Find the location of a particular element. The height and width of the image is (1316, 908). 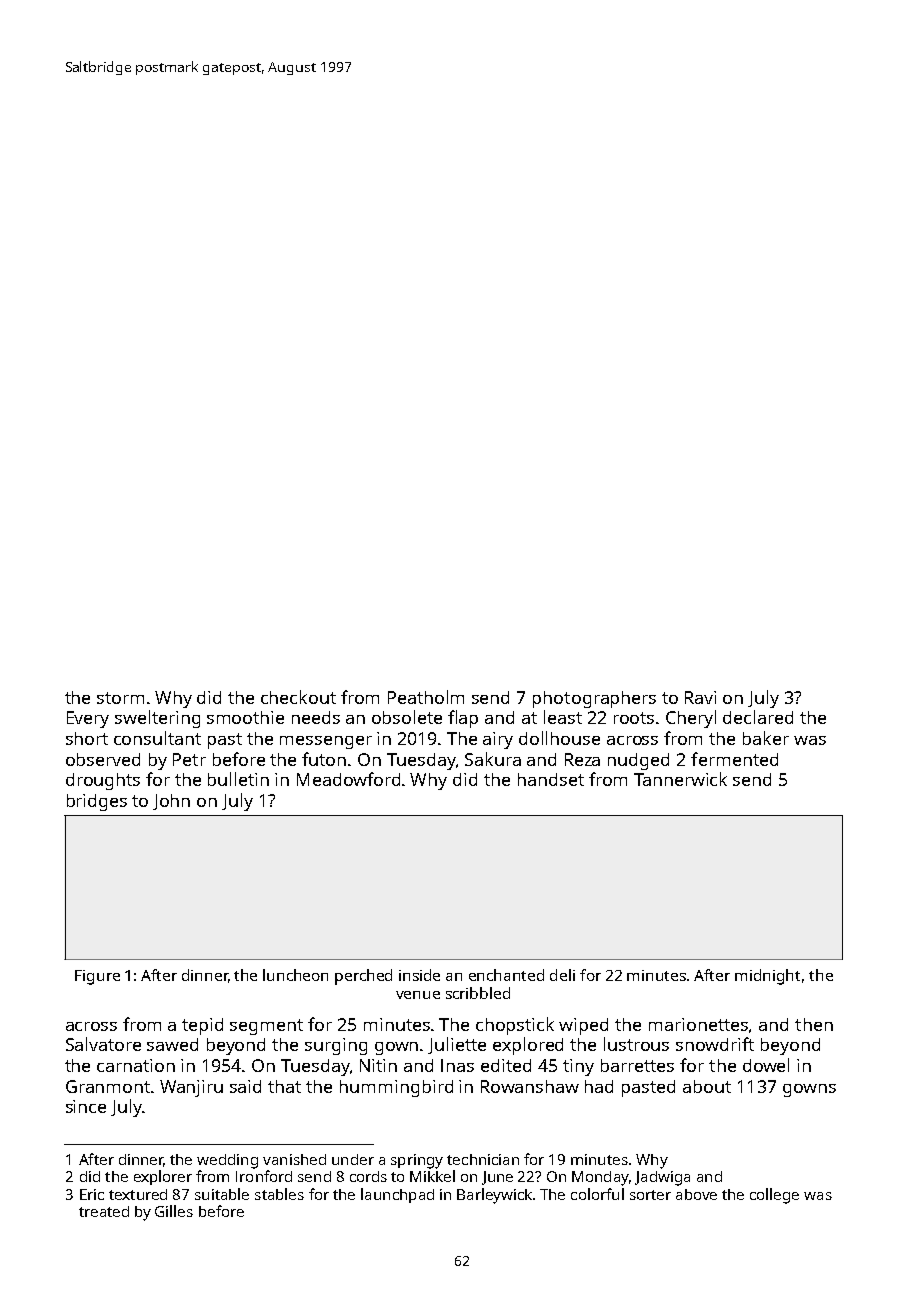

wedding is located at coordinates (227, 1161).
